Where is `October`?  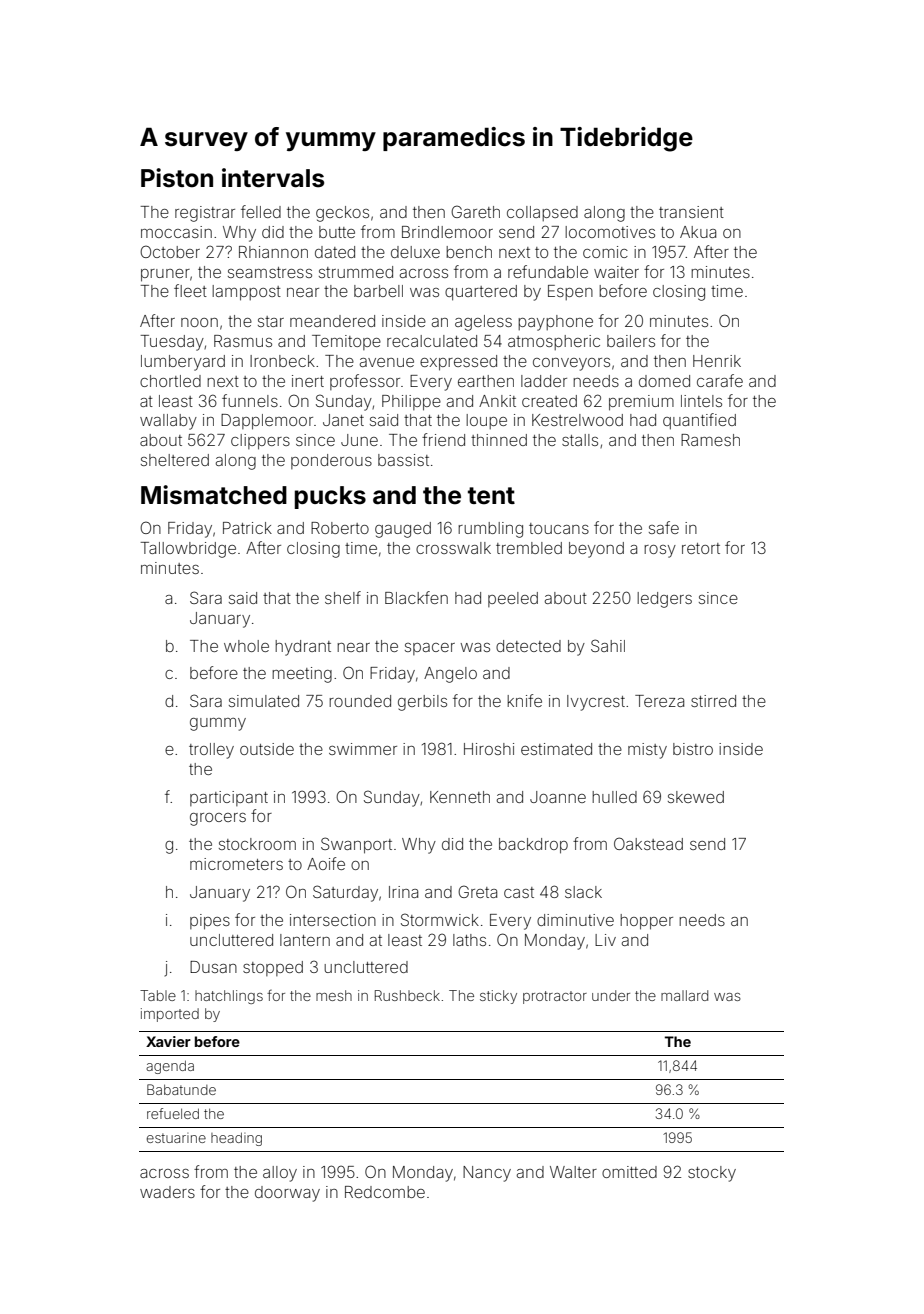 October is located at coordinates (170, 251).
